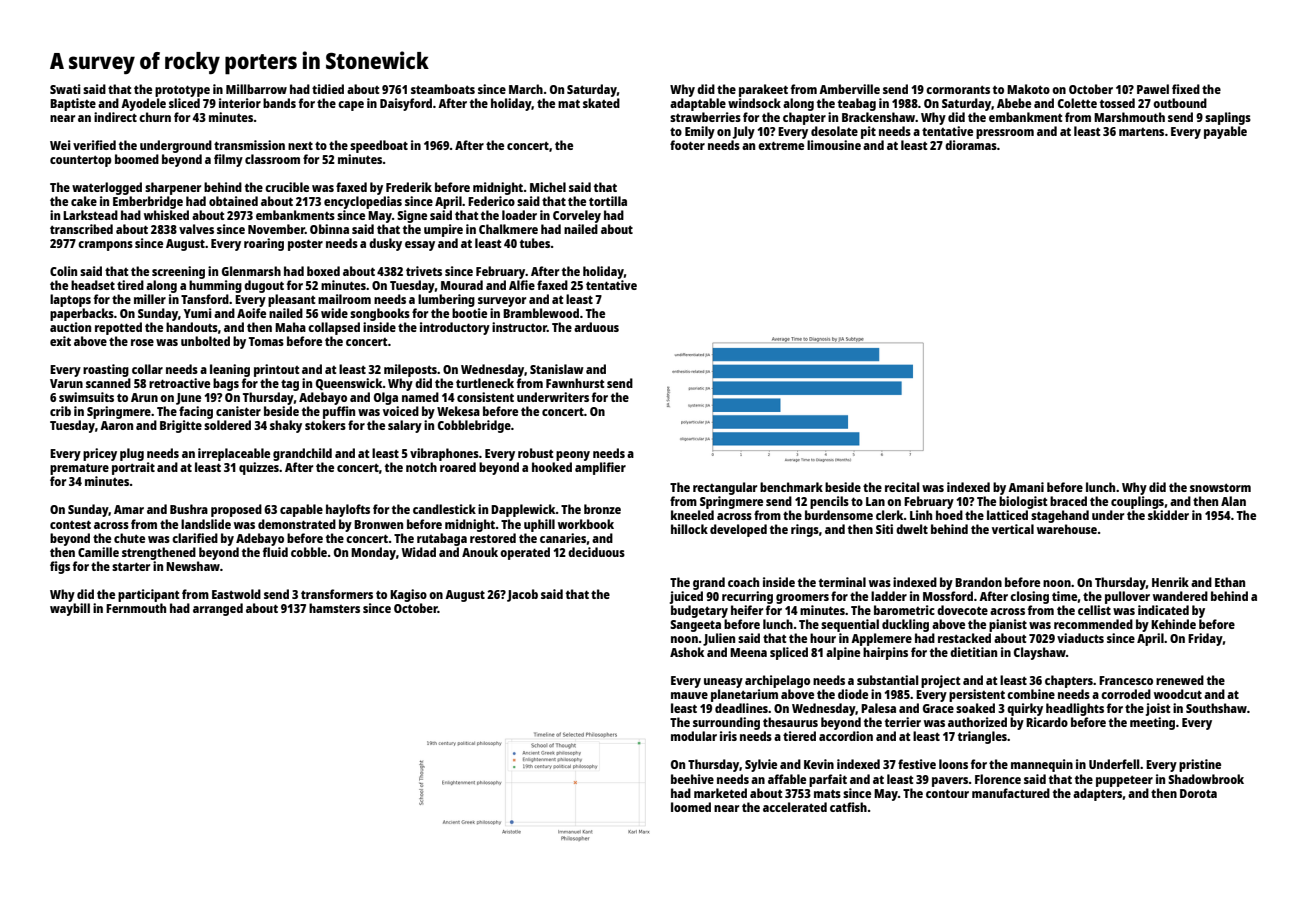 The width and height of the image is (1308, 924). I want to click on beehive, so click(692, 779).
